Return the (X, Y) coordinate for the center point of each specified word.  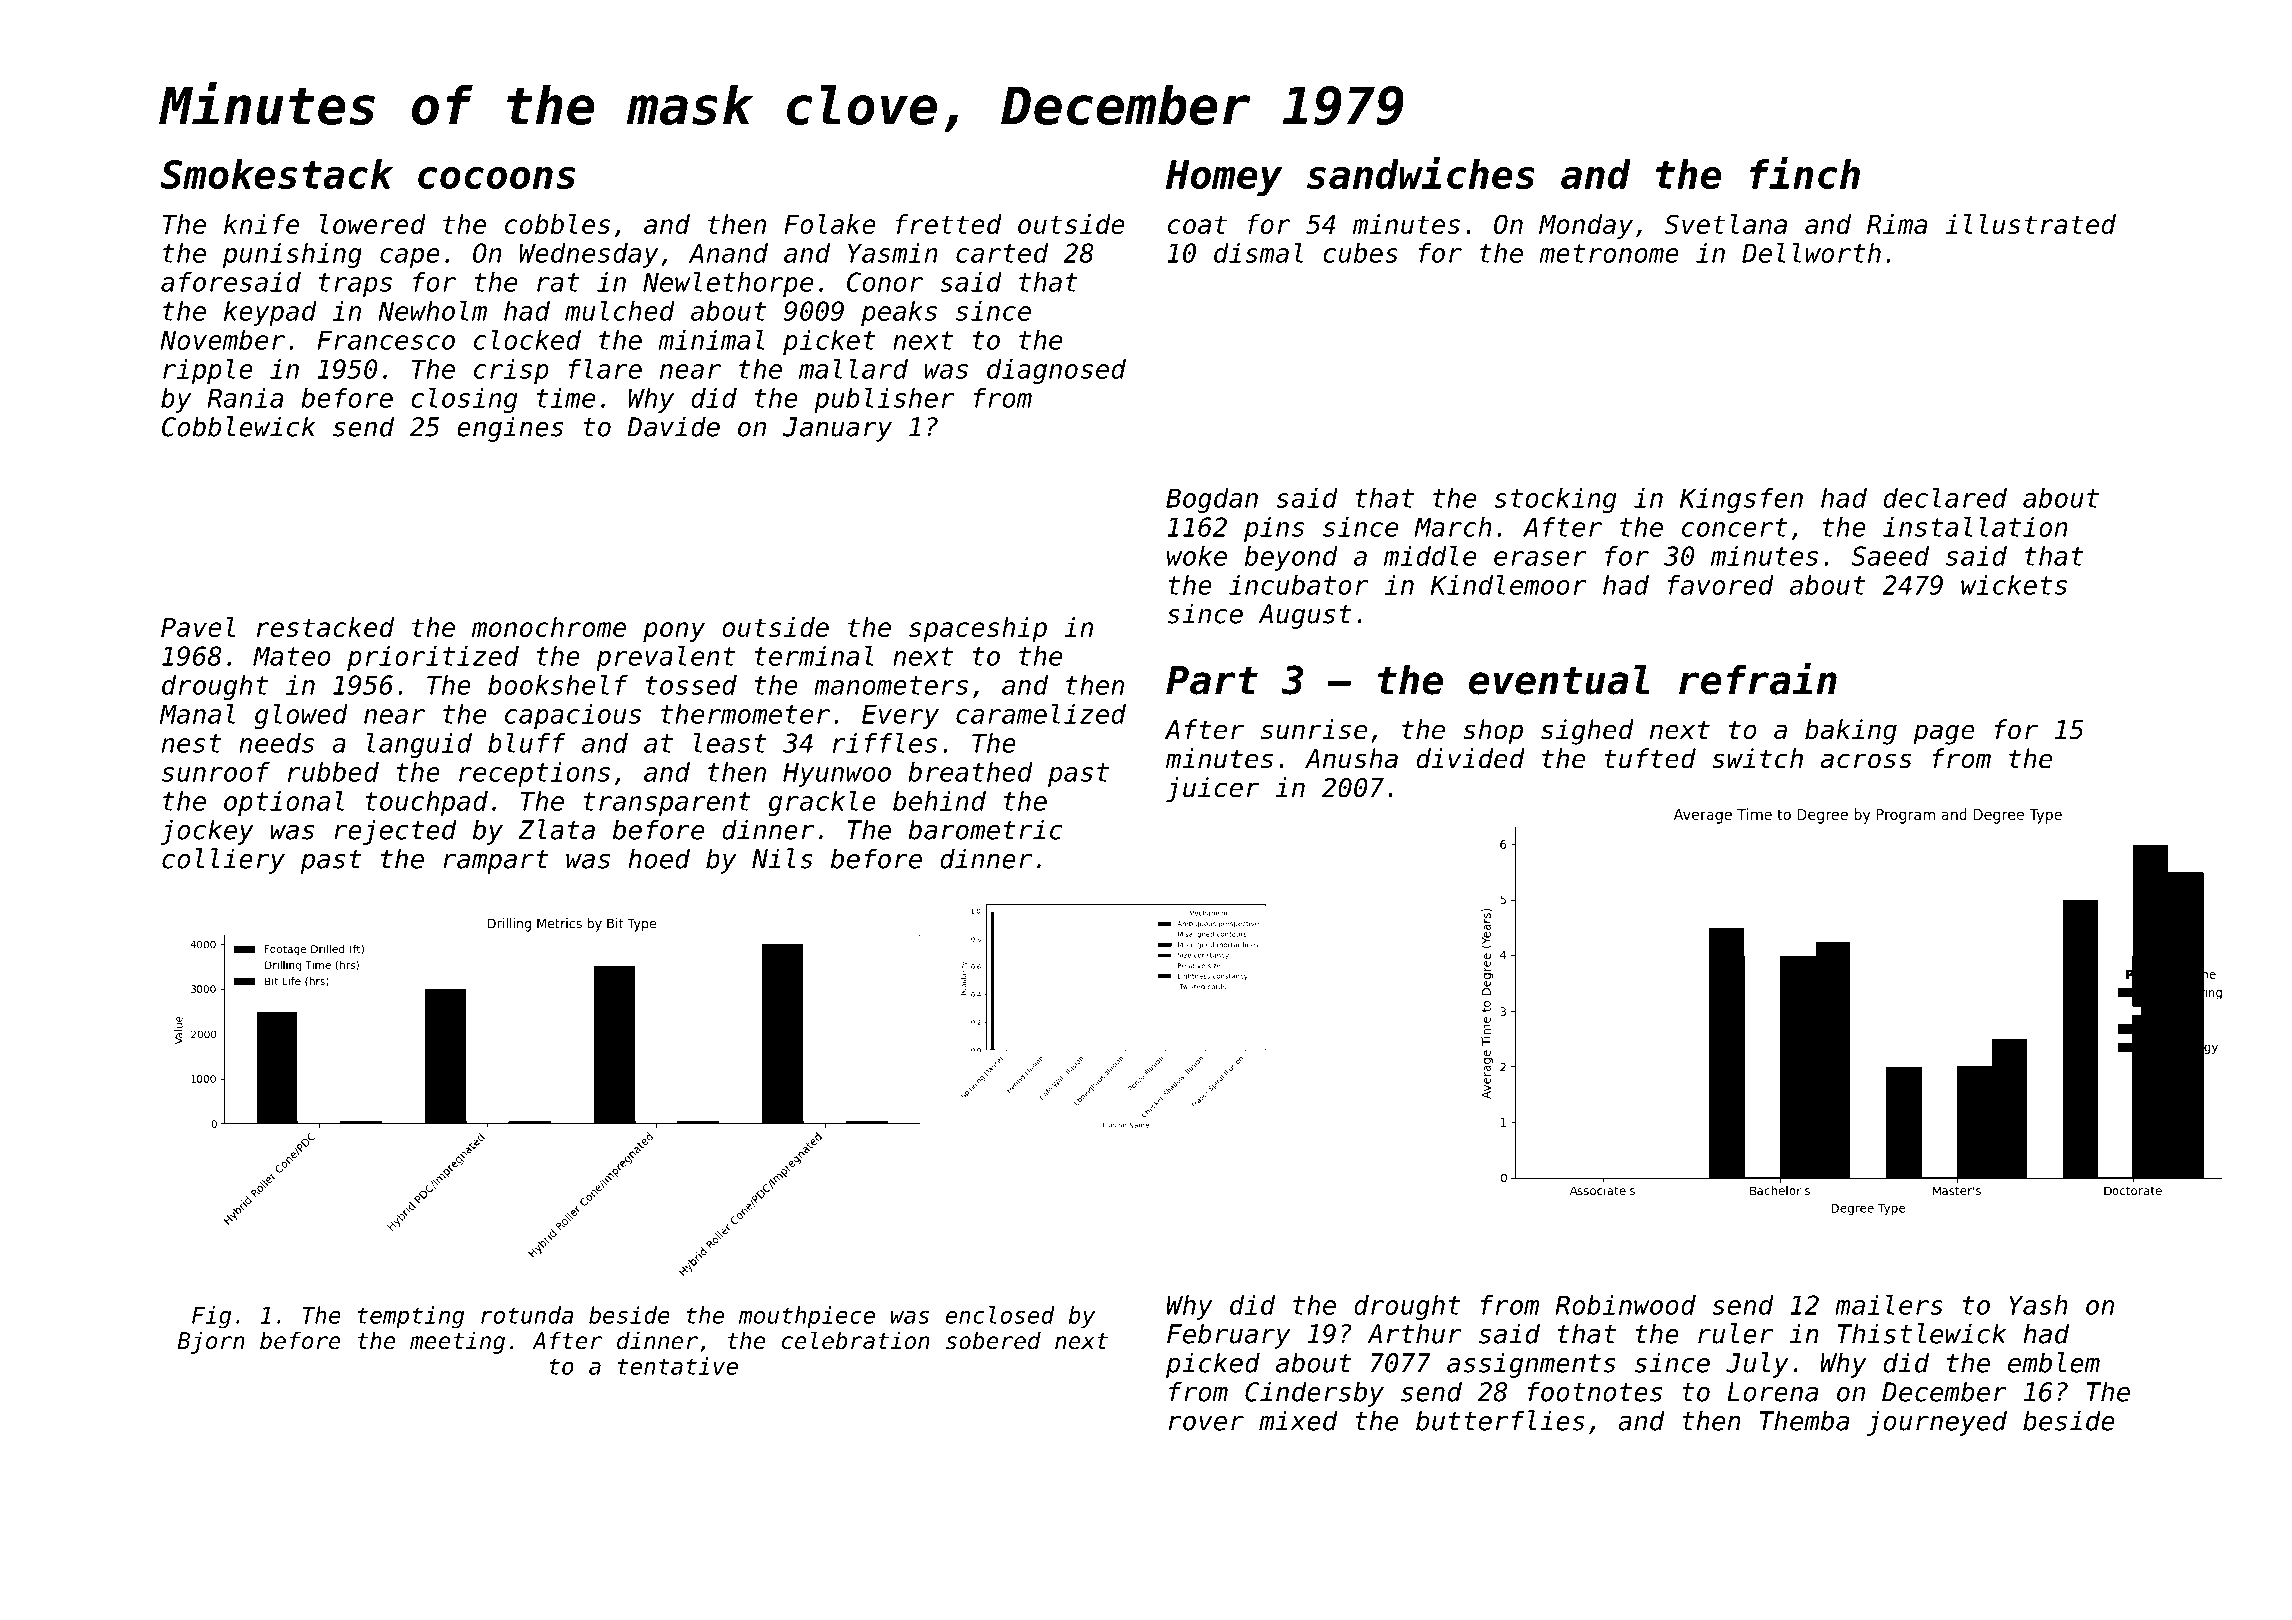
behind (939, 801)
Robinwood (1625, 1305)
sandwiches (1421, 173)
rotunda (527, 1315)
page (1944, 734)
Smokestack (277, 174)
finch (1805, 173)
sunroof (216, 772)
